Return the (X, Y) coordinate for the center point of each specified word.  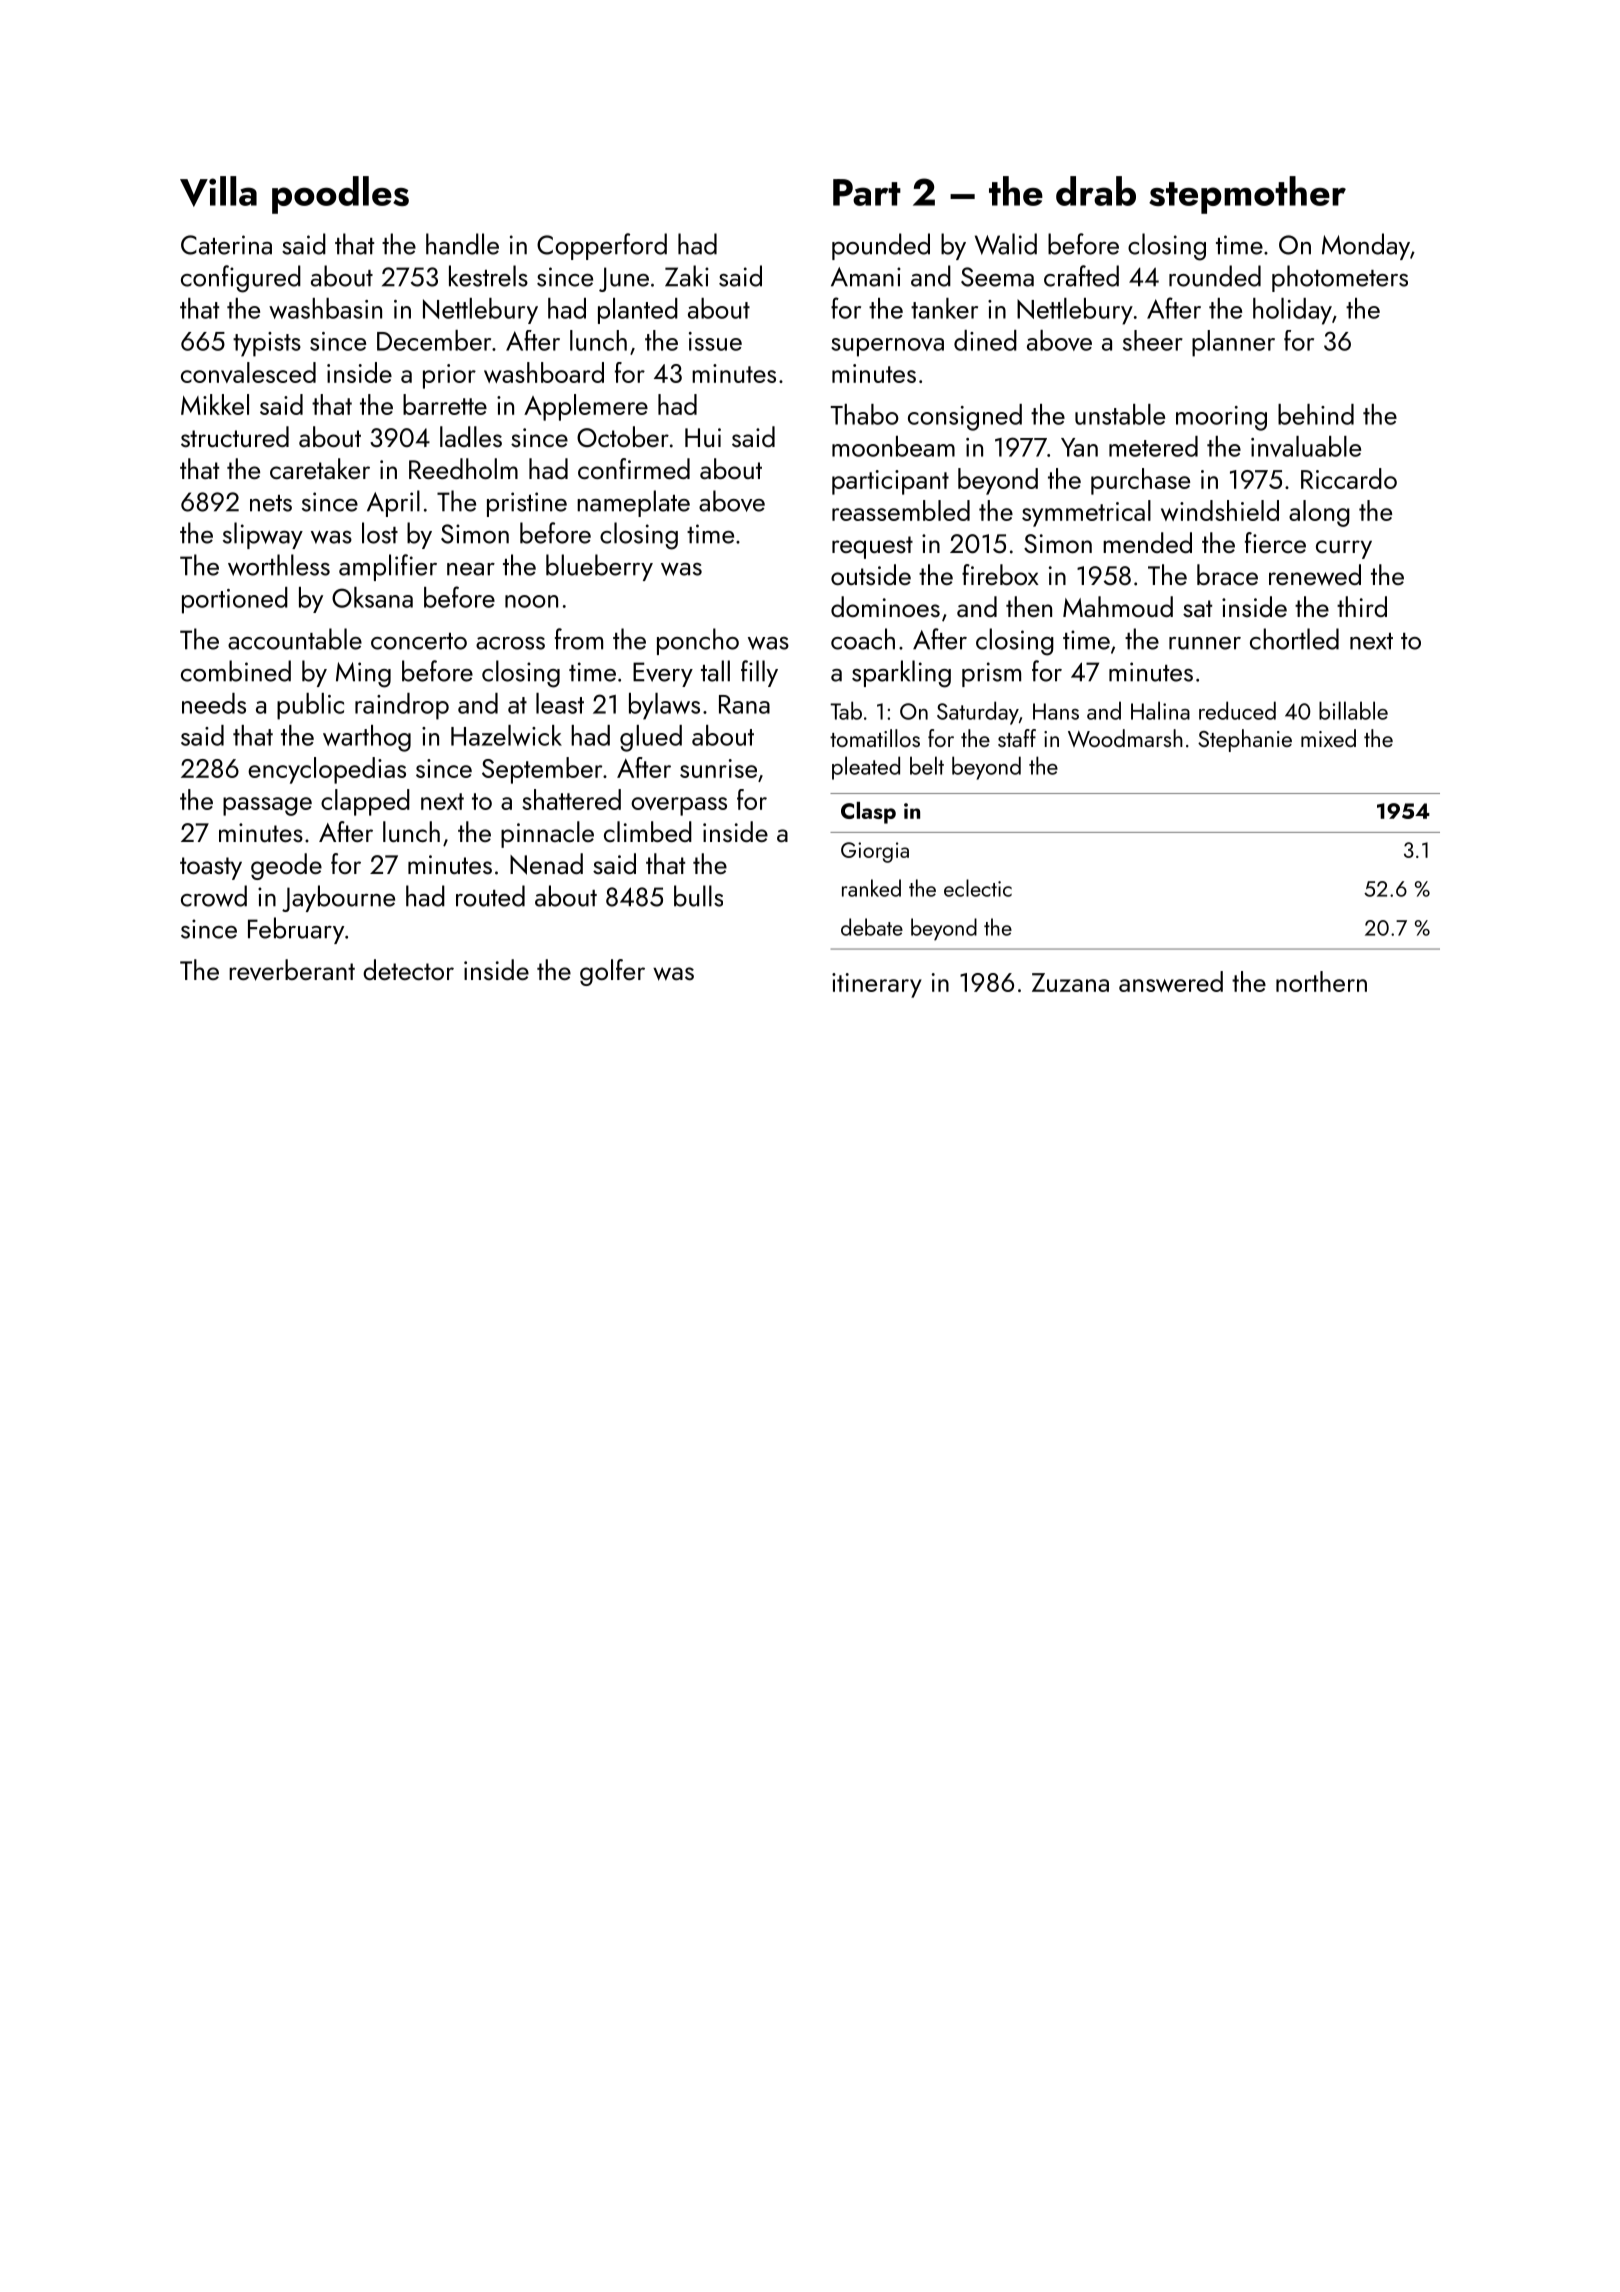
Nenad (546, 864)
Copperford (602, 246)
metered (1153, 446)
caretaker (320, 468)
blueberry (599, 567)
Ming (363, 675)
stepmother (1247, 195)
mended (1147, 542)
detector (408, 969)
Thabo (865, 414)
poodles (340, 195)
